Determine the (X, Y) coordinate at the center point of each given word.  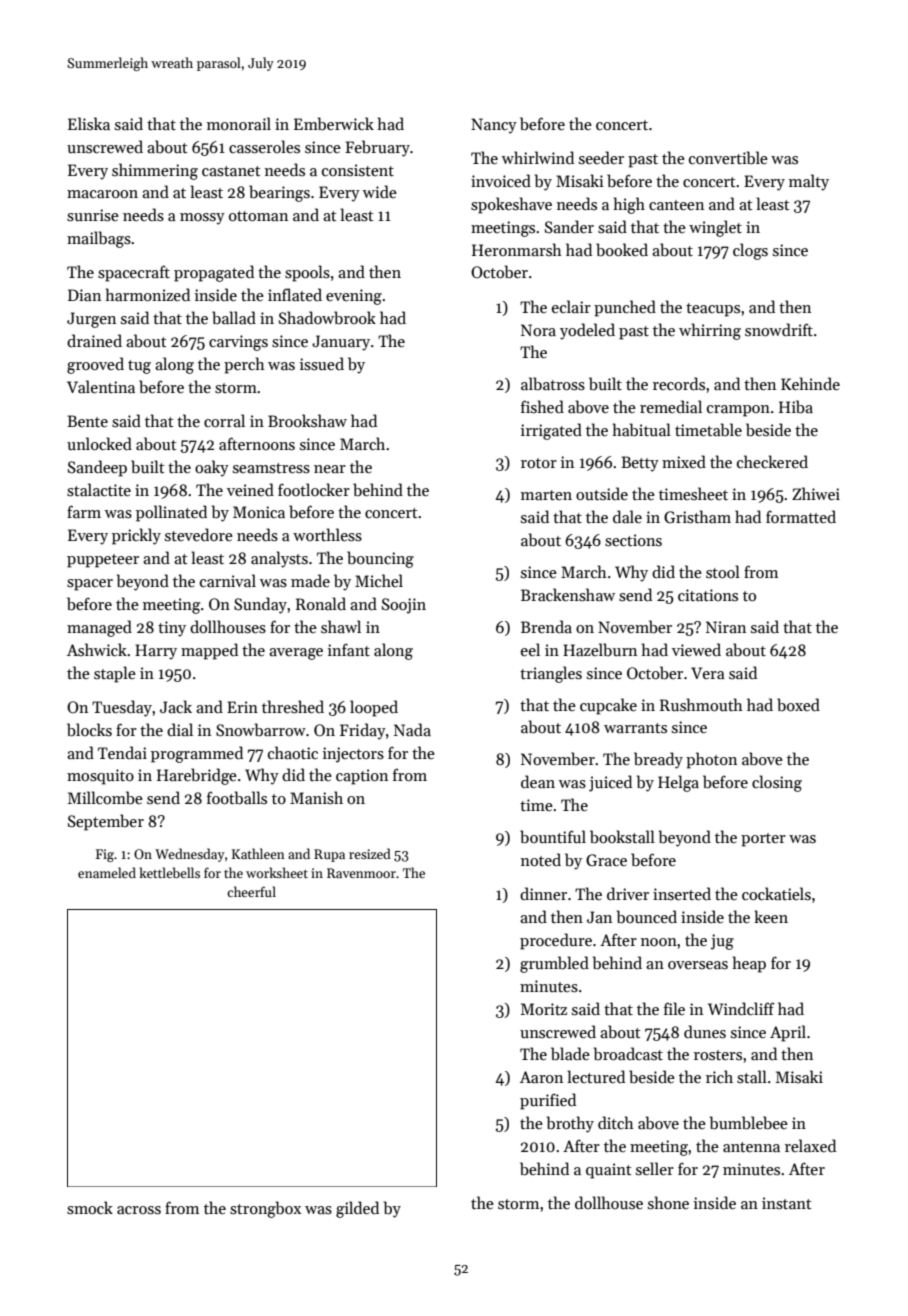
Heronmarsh (517, 249)
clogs (750, 251)
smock (90, 1208)
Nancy (494, 126)
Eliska (89, 123)
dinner (543, 893)
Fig (105, 855)
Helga (678, 783)
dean (538, 781)
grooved (95, 365)
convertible (728, 158)
